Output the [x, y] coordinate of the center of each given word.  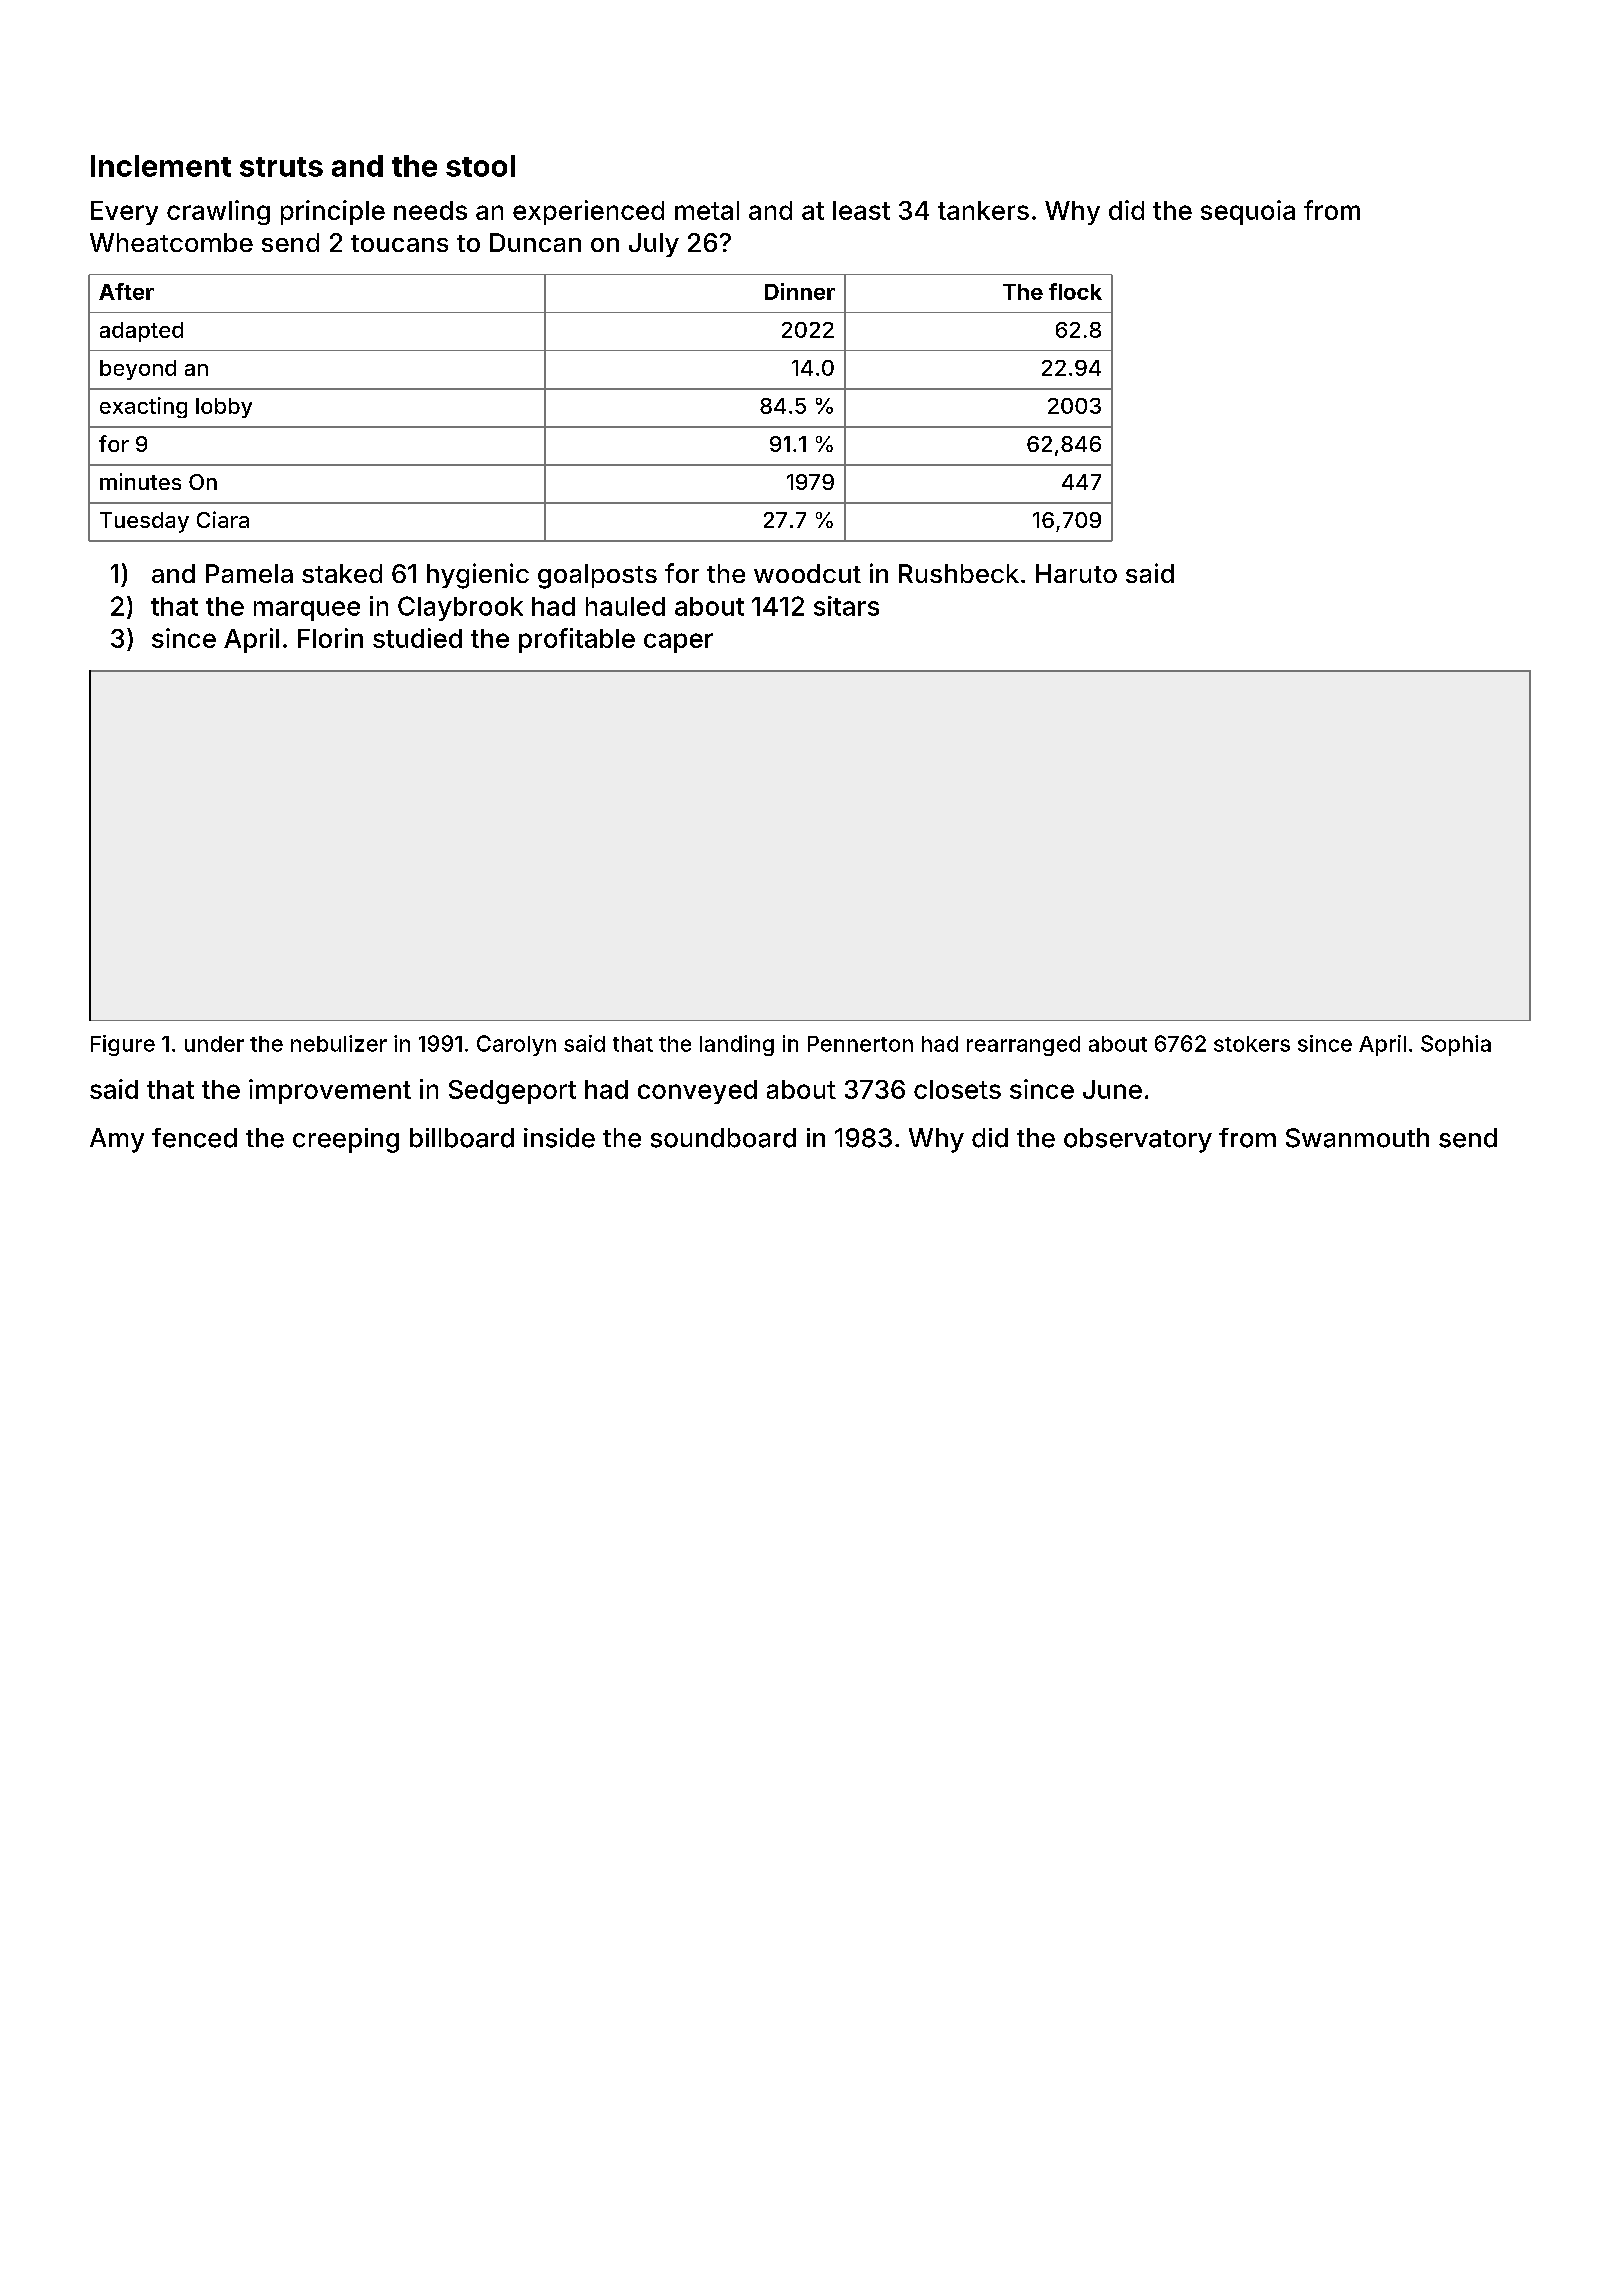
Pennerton [860, 1044]
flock [1075, 291]
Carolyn [516, 1045]
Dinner [800, 291]
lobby [224, 408]
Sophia [1456, 1045]
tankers [983, 210]
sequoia [1248, 212]
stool [480, 166]
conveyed [697, 1092]
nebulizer [339, 1043]
